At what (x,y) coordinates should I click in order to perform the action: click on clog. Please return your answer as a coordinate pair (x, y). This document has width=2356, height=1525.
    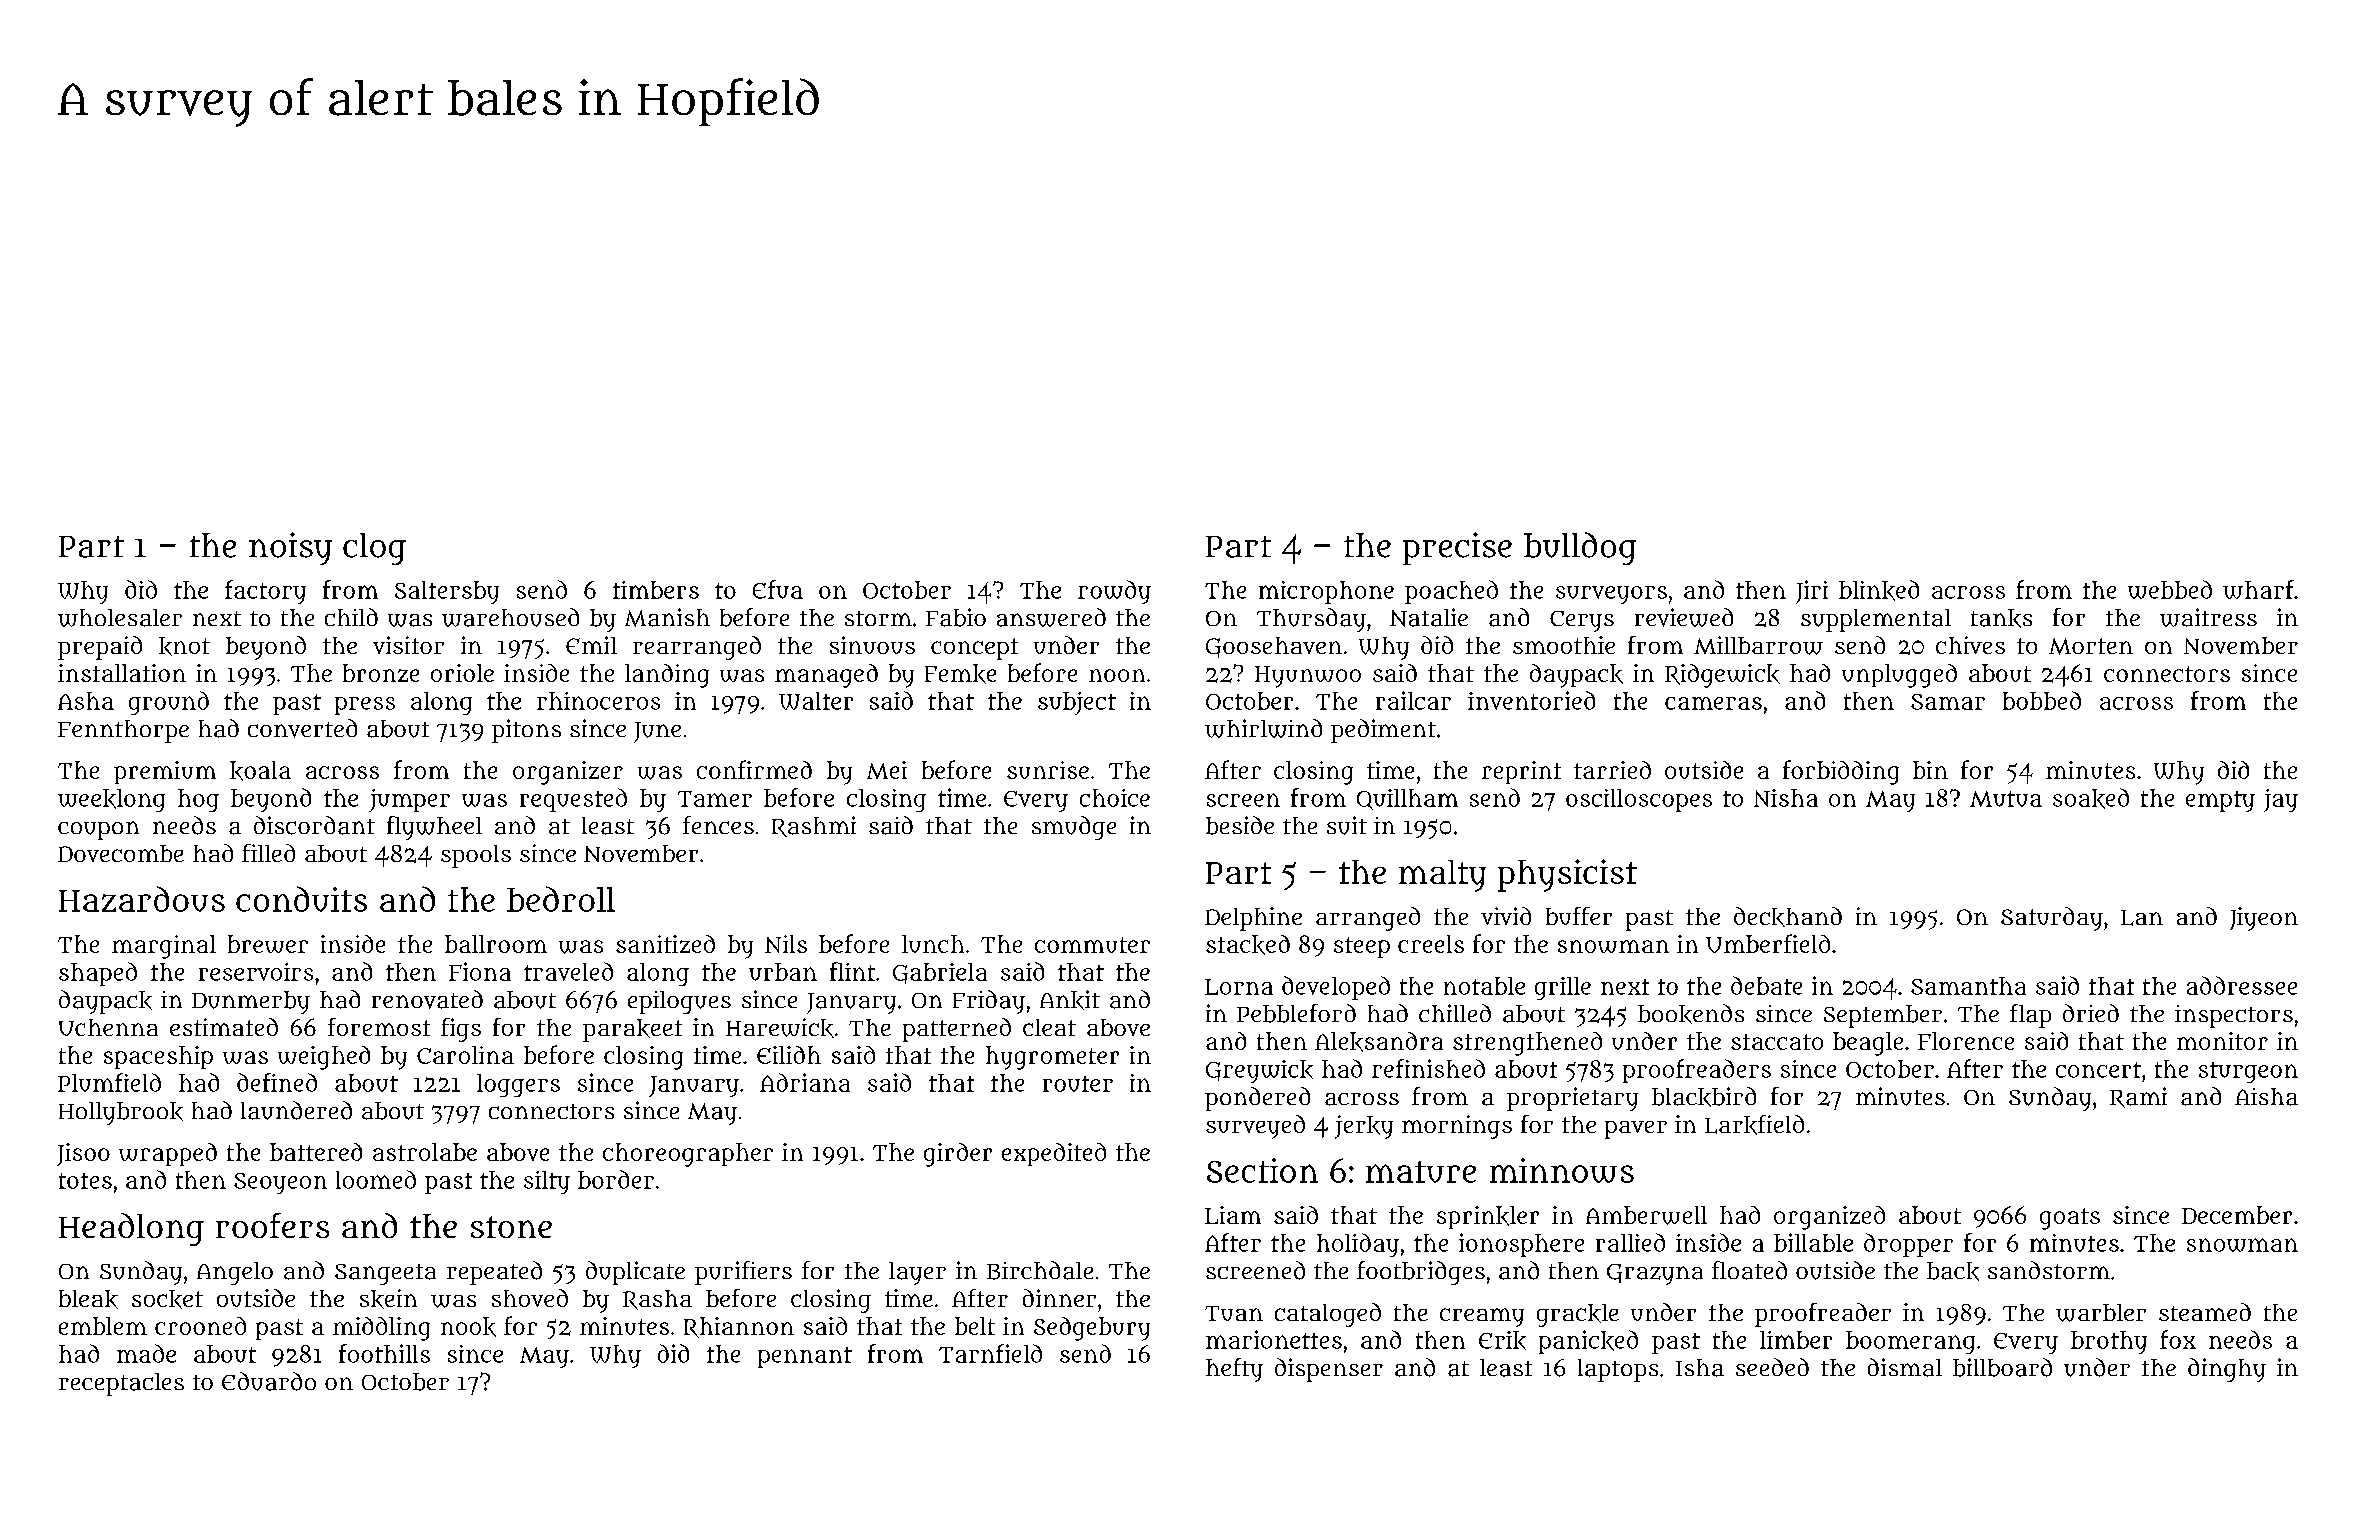
    Looking at the image, I should click on (374, 549).
